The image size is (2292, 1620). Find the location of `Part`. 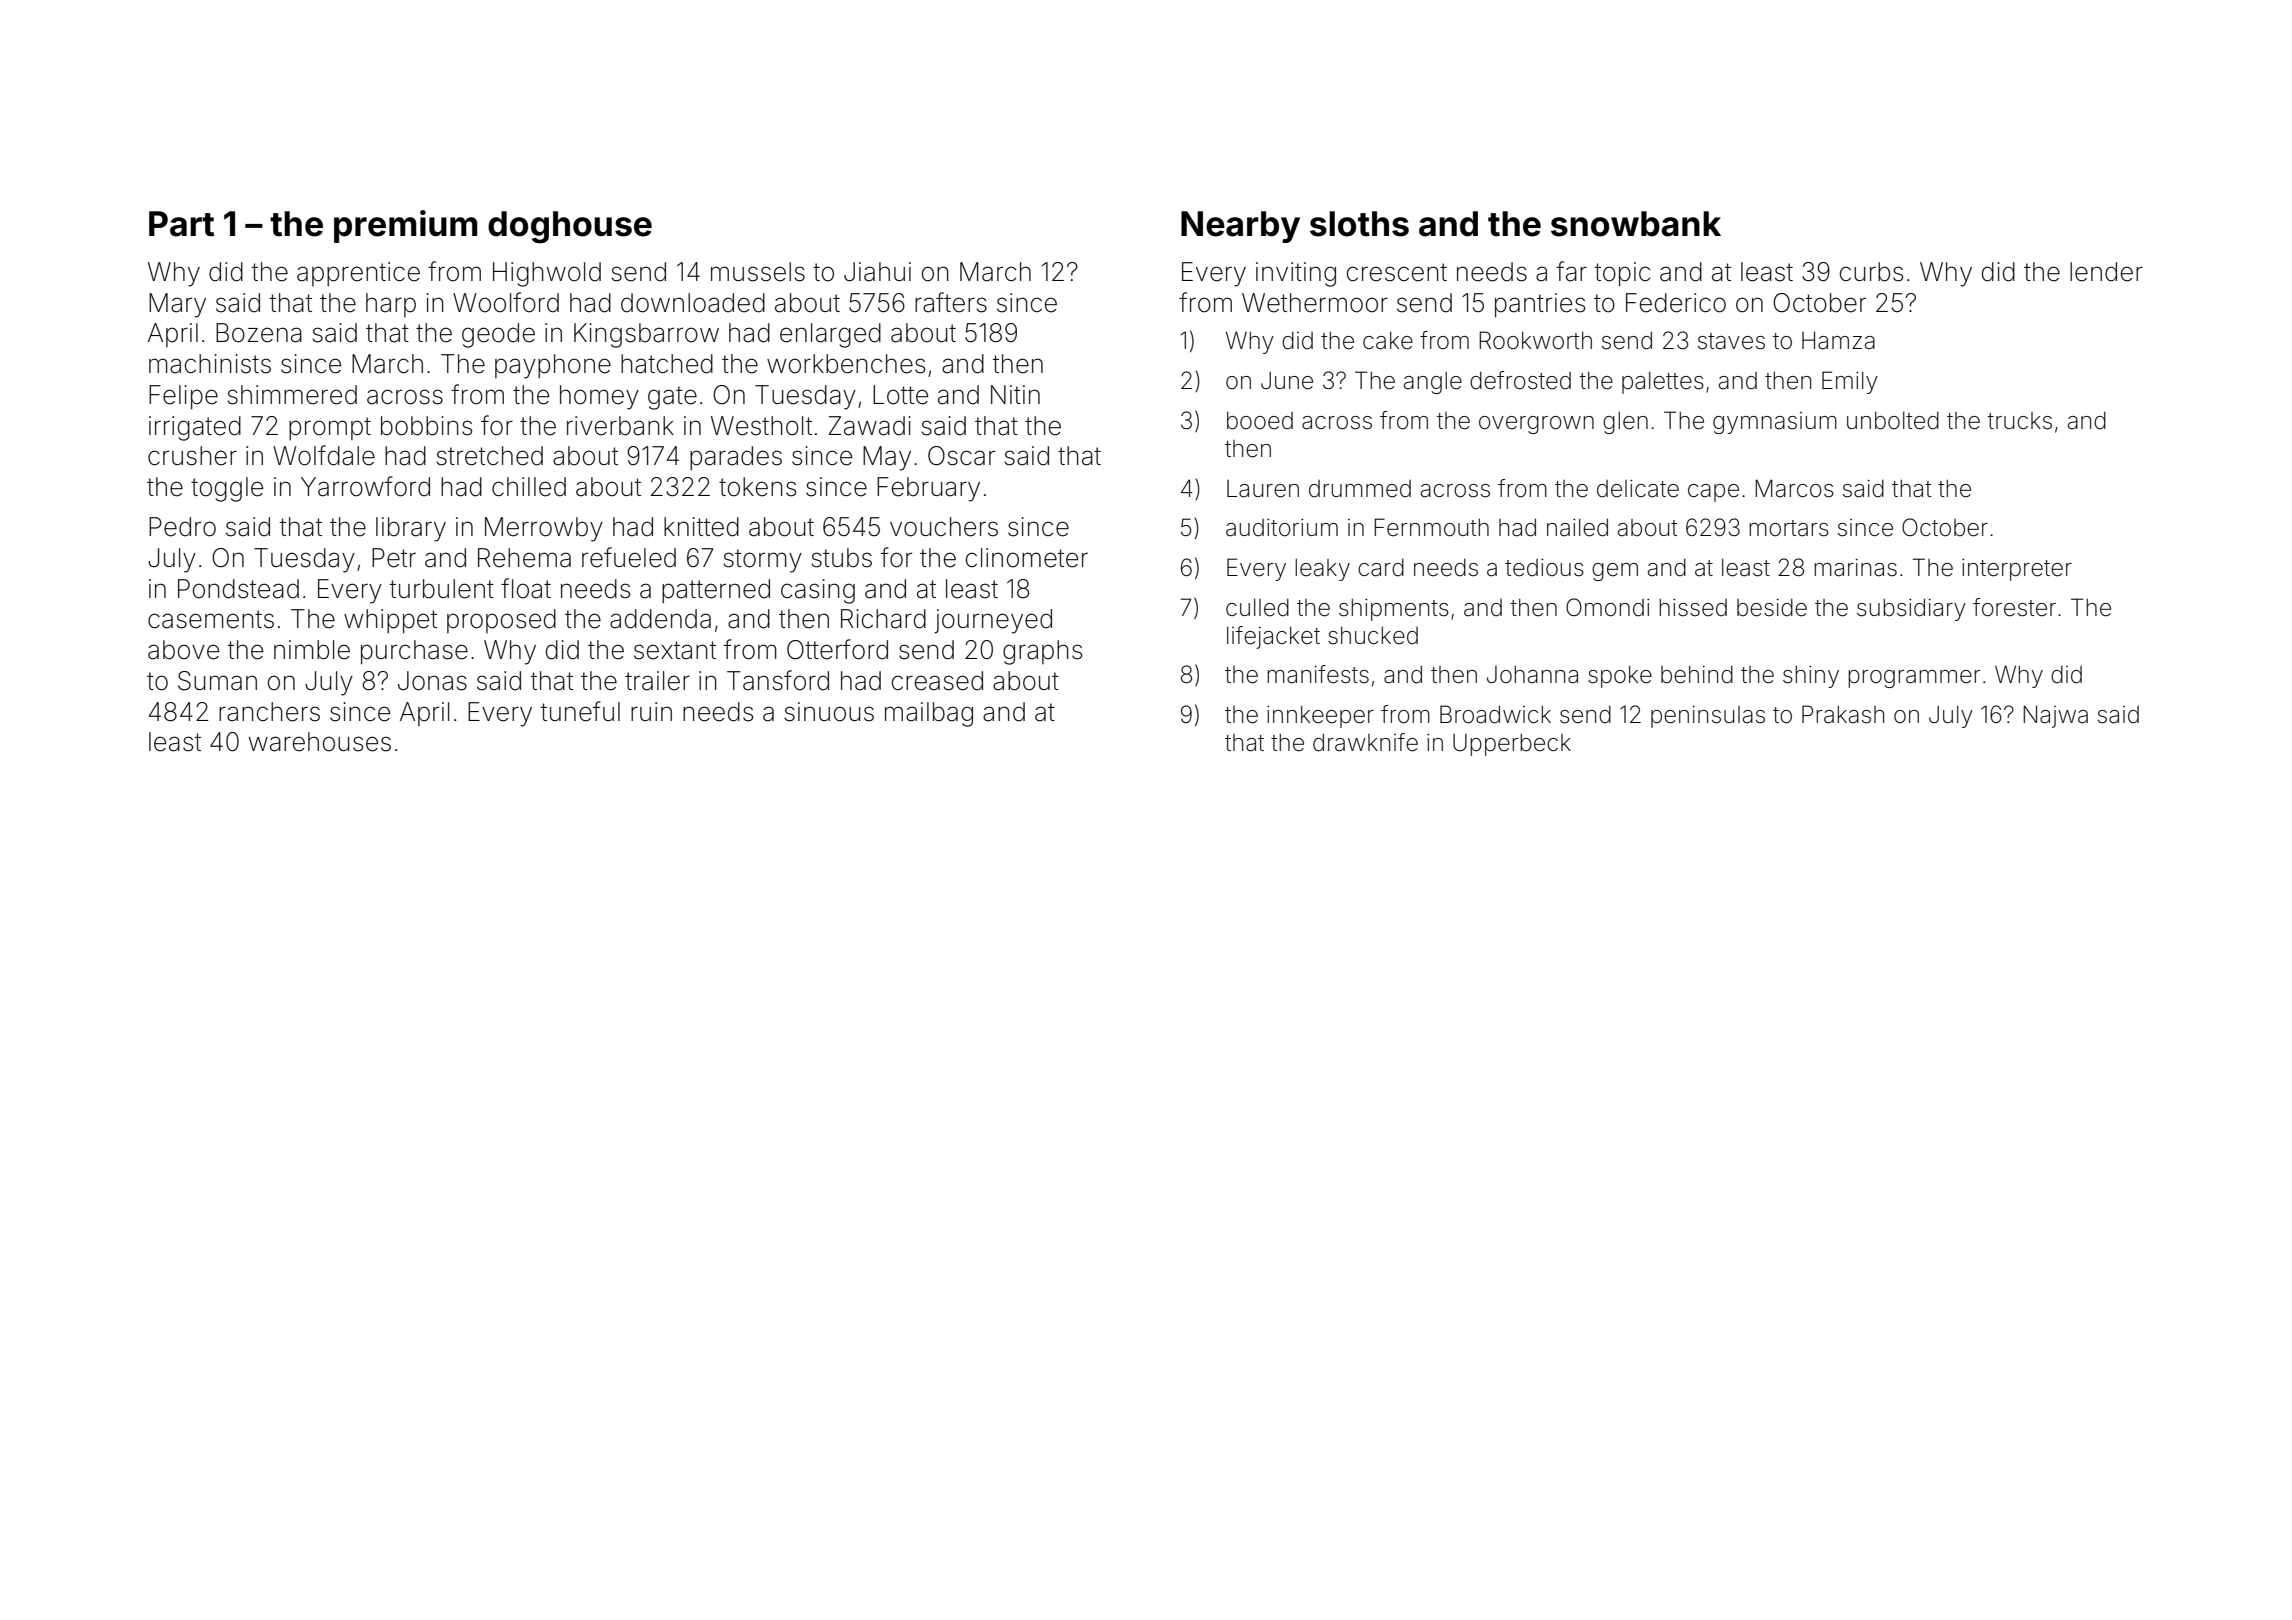

Part is located at coordinates (181, 224).
